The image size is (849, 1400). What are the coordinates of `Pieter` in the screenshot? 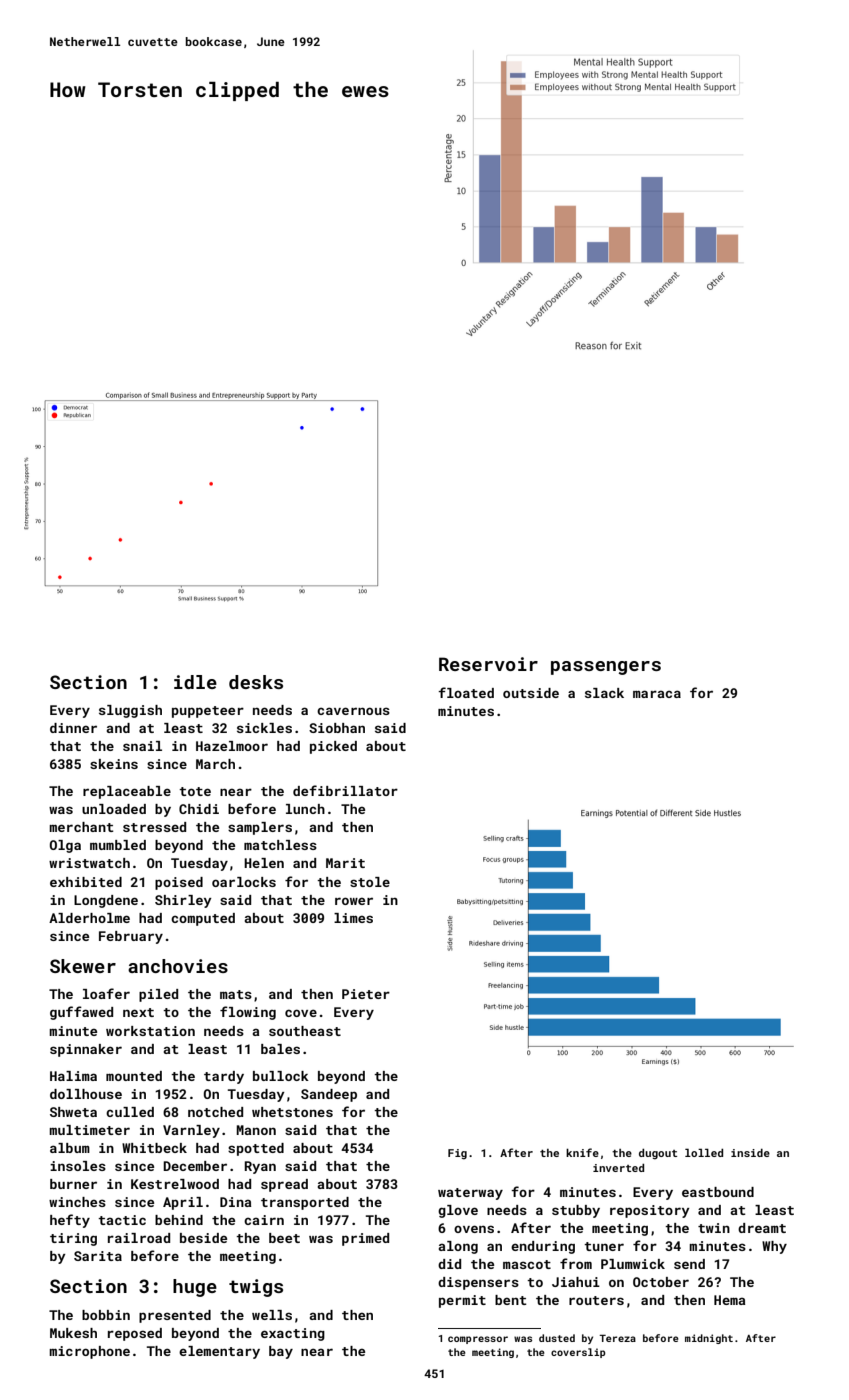 It's located at (366, 994).
